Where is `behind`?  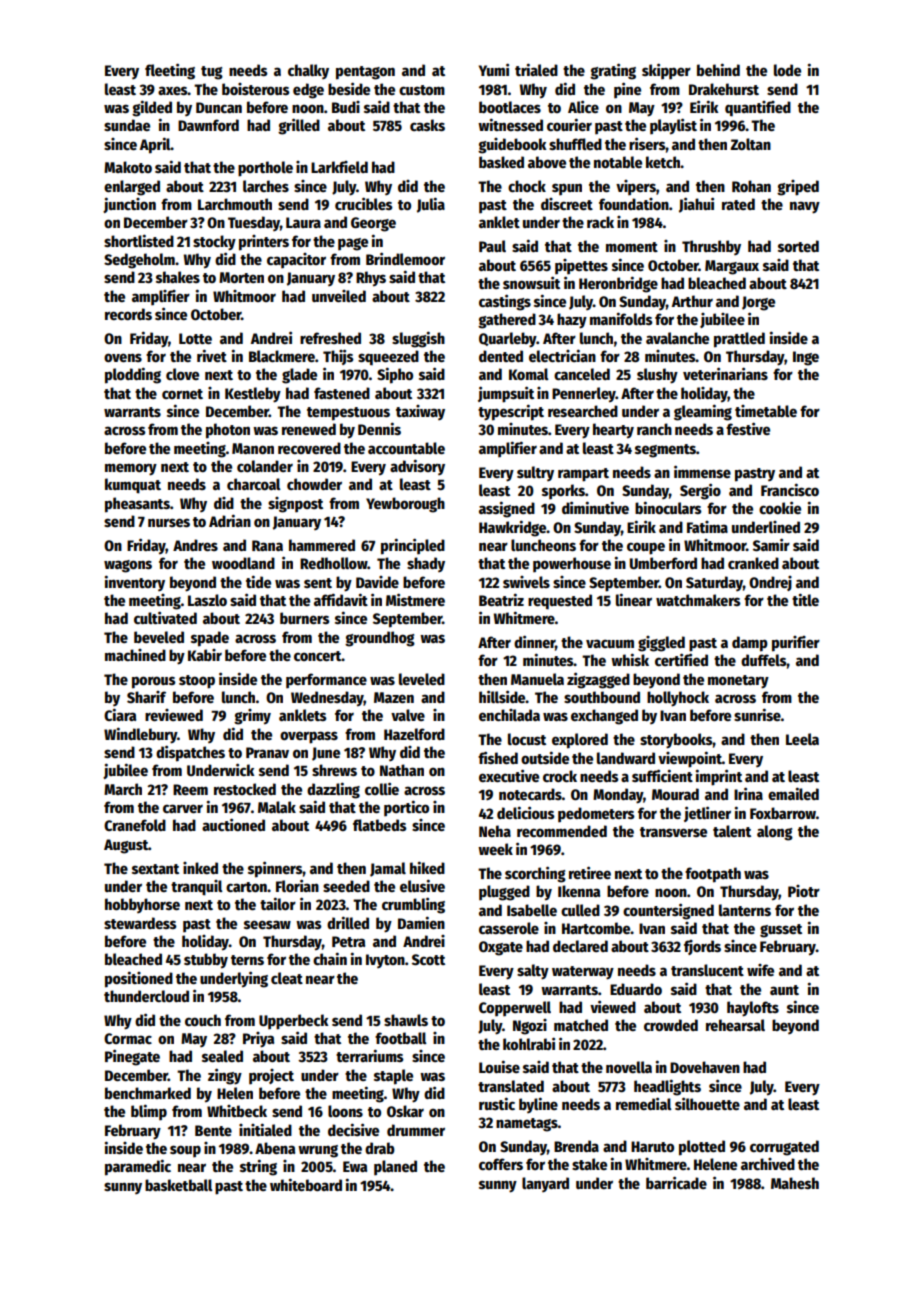
behind is located at coordinates (718, 69).
